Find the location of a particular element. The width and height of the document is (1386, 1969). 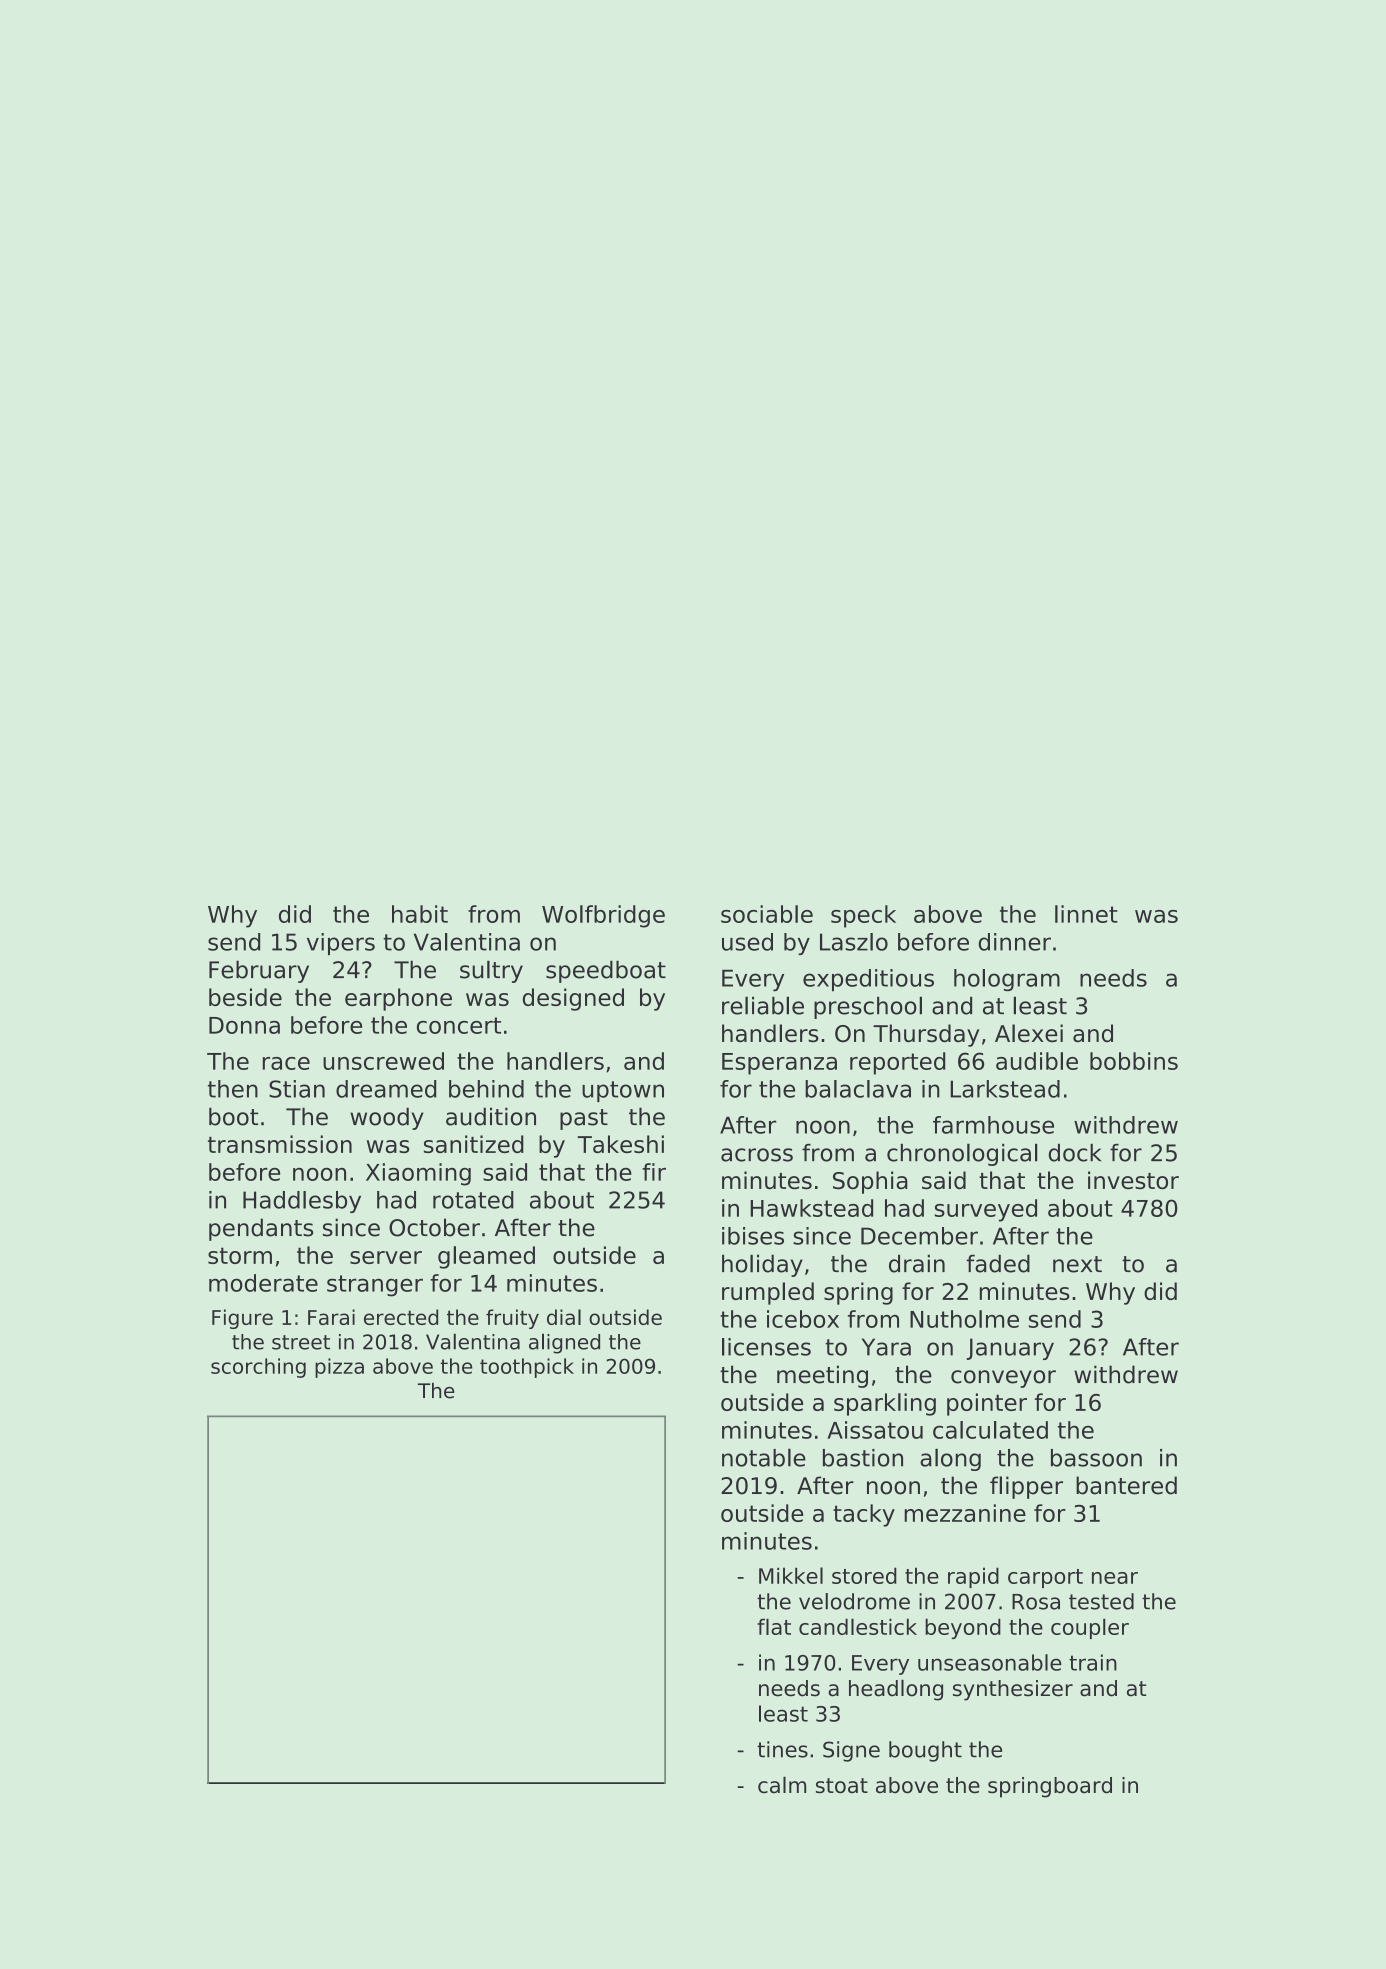

dock is located at coordinates (1075, 1153).
